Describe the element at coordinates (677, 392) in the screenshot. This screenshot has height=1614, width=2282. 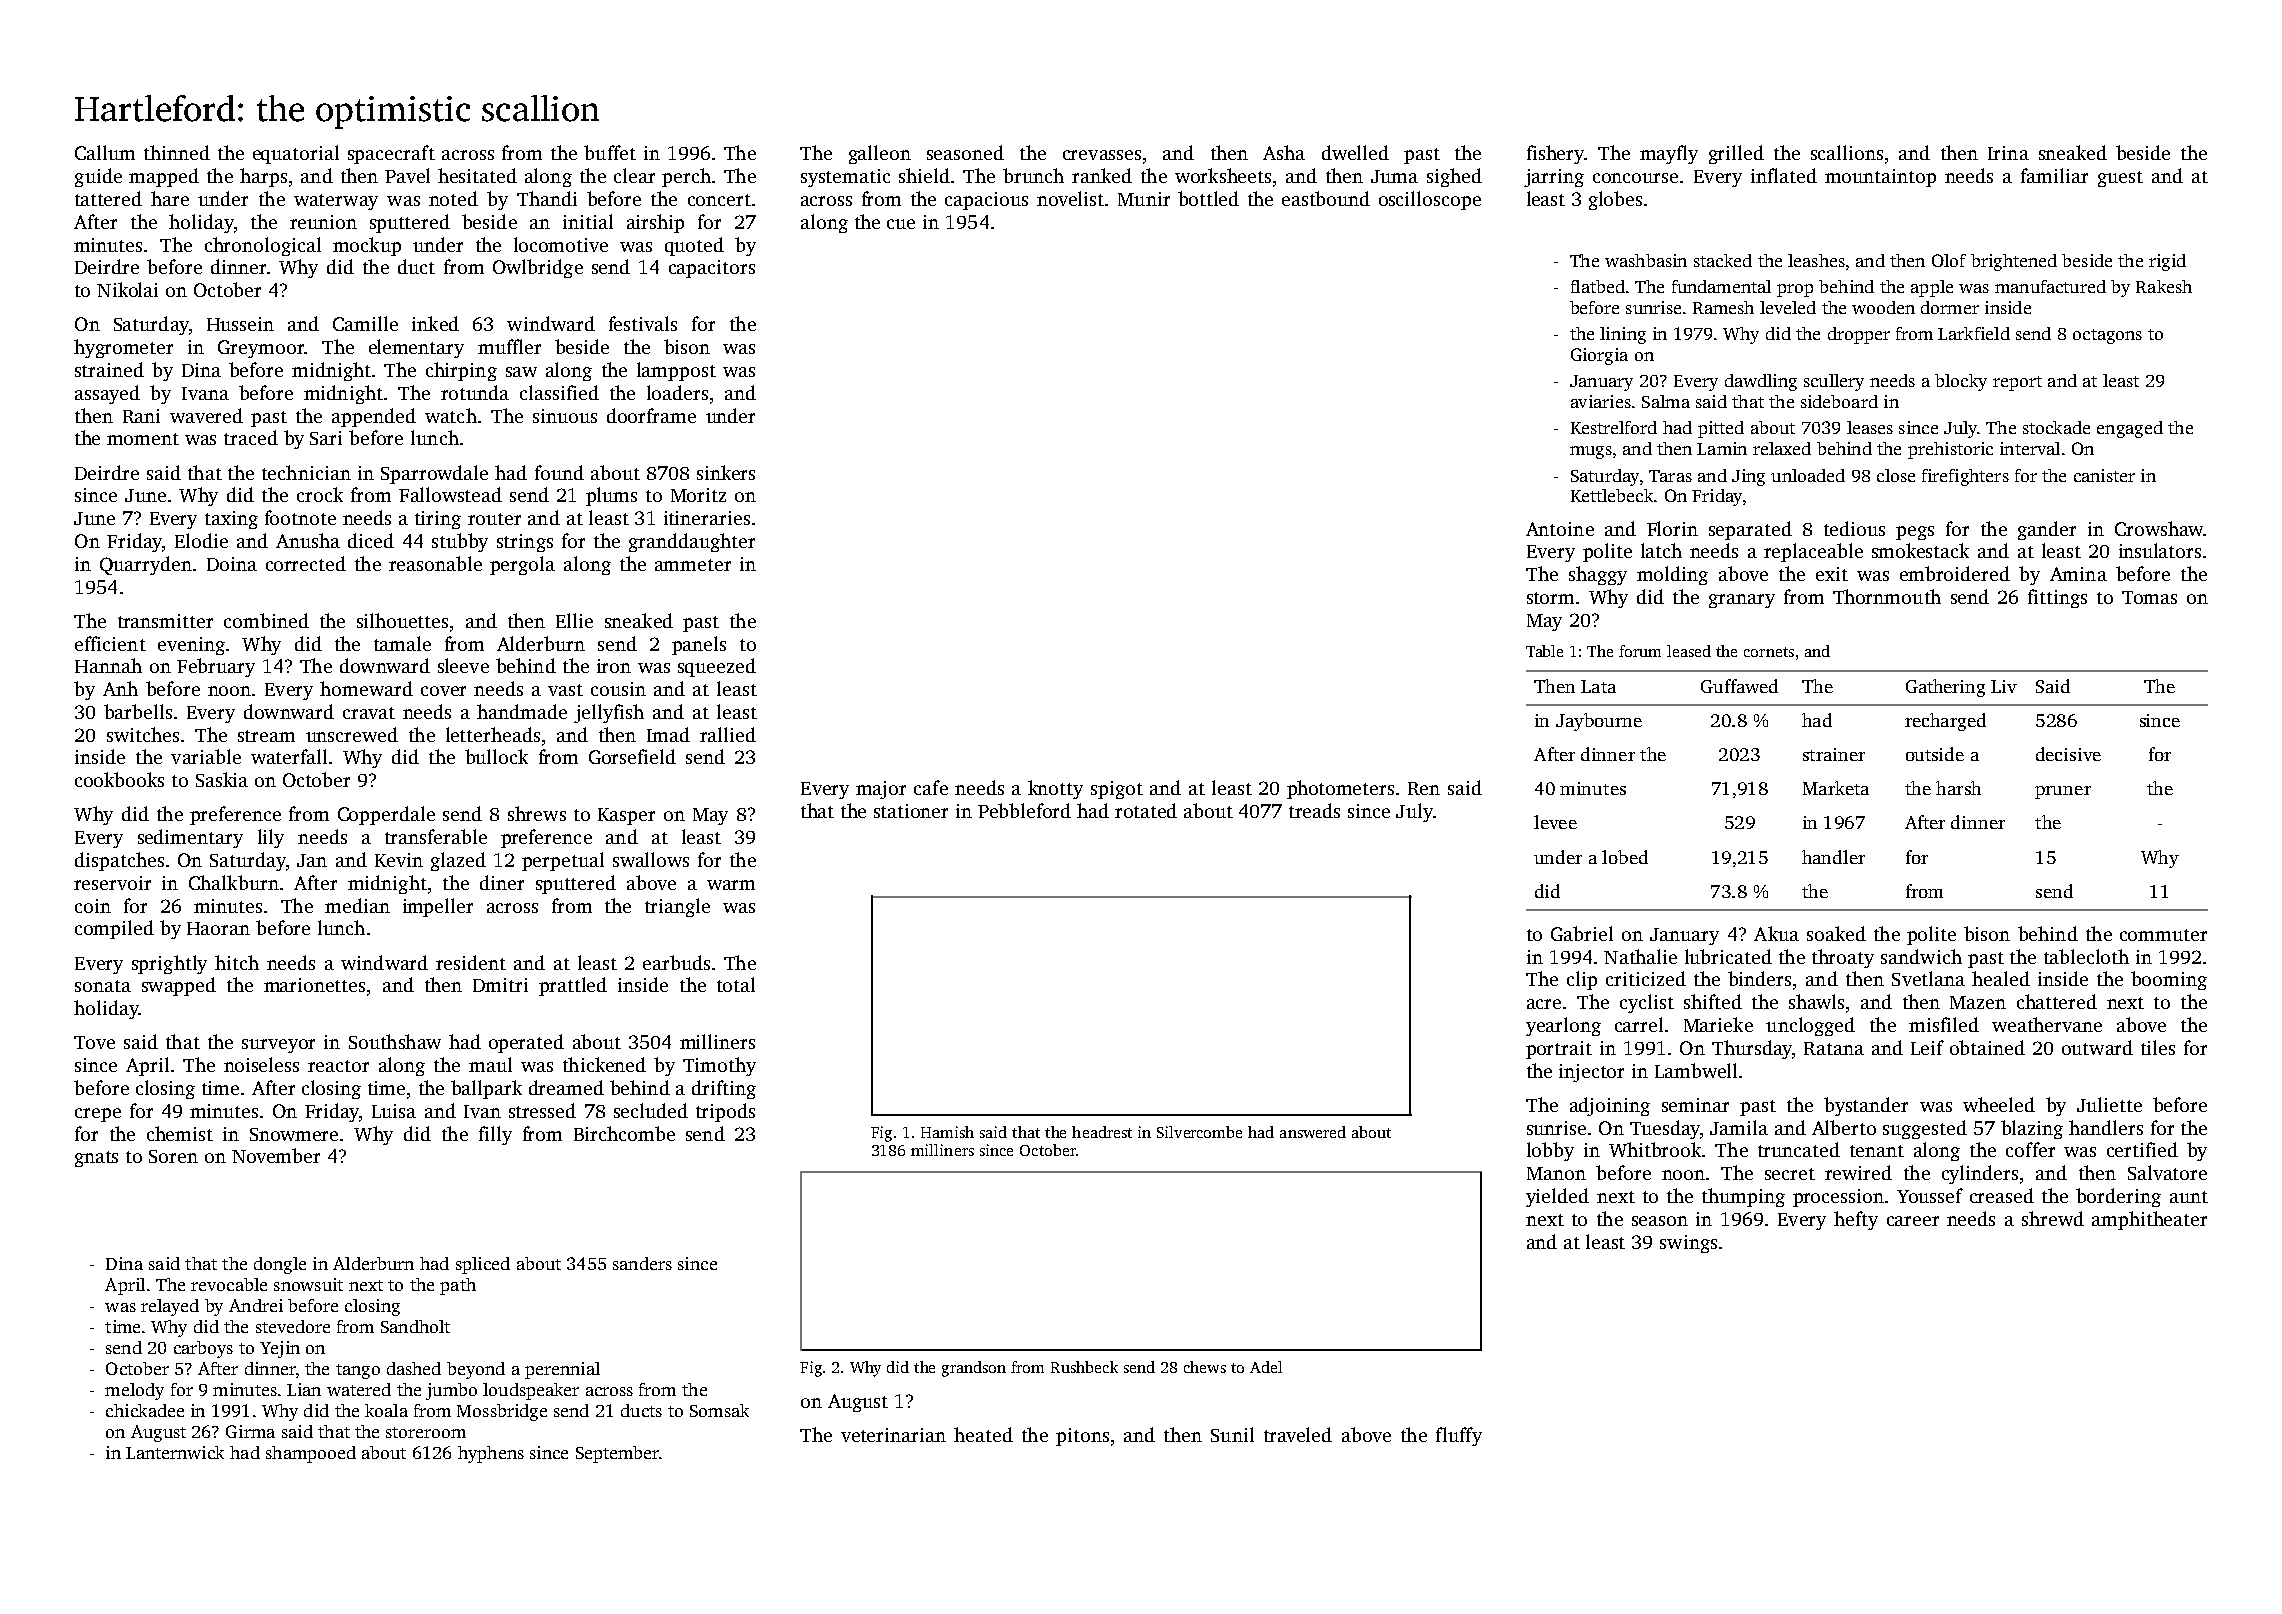
I see `loaders` at that location.
